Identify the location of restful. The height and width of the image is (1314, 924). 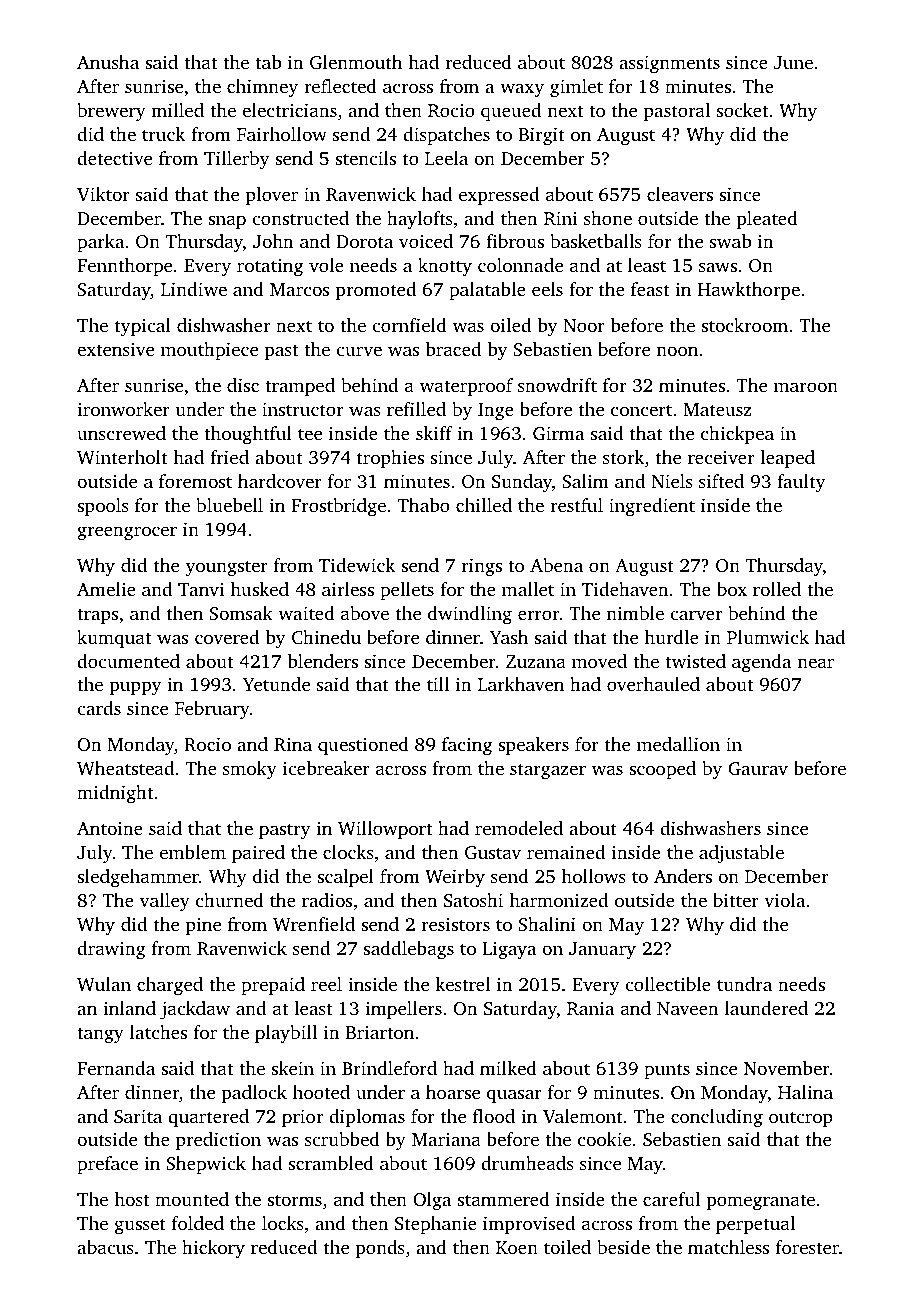
(576, 505).
